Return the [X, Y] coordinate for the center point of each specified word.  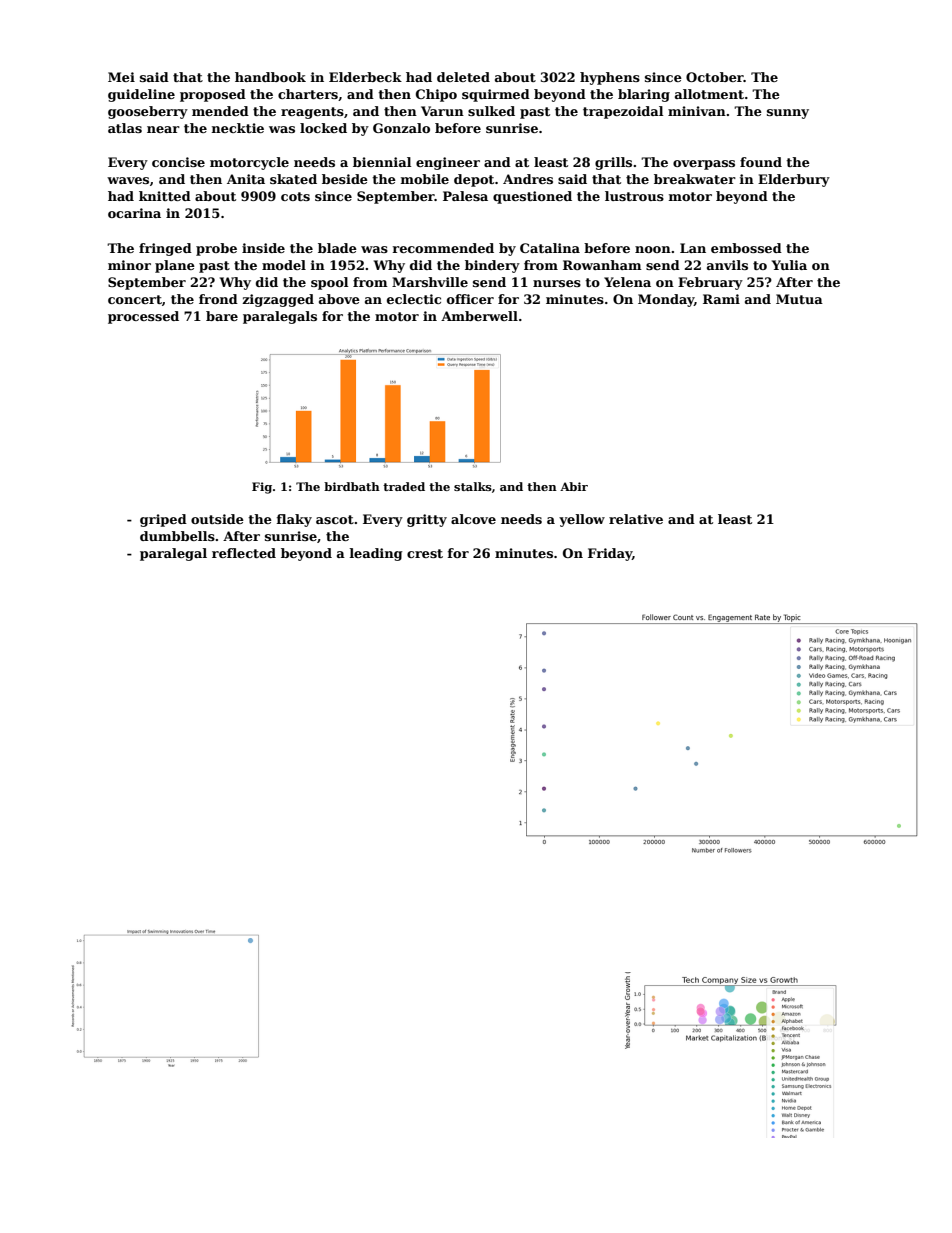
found [761, 162]
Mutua [799, 299]
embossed [746, 248]
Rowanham [602, 265]
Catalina [550, 248]
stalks [473, 486]
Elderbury [794, 180]
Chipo [436, 95]
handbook [270, 77]
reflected [244, 553]
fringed [165, 249]
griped [163, 520]
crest [425, 553]
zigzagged [278, 300]
